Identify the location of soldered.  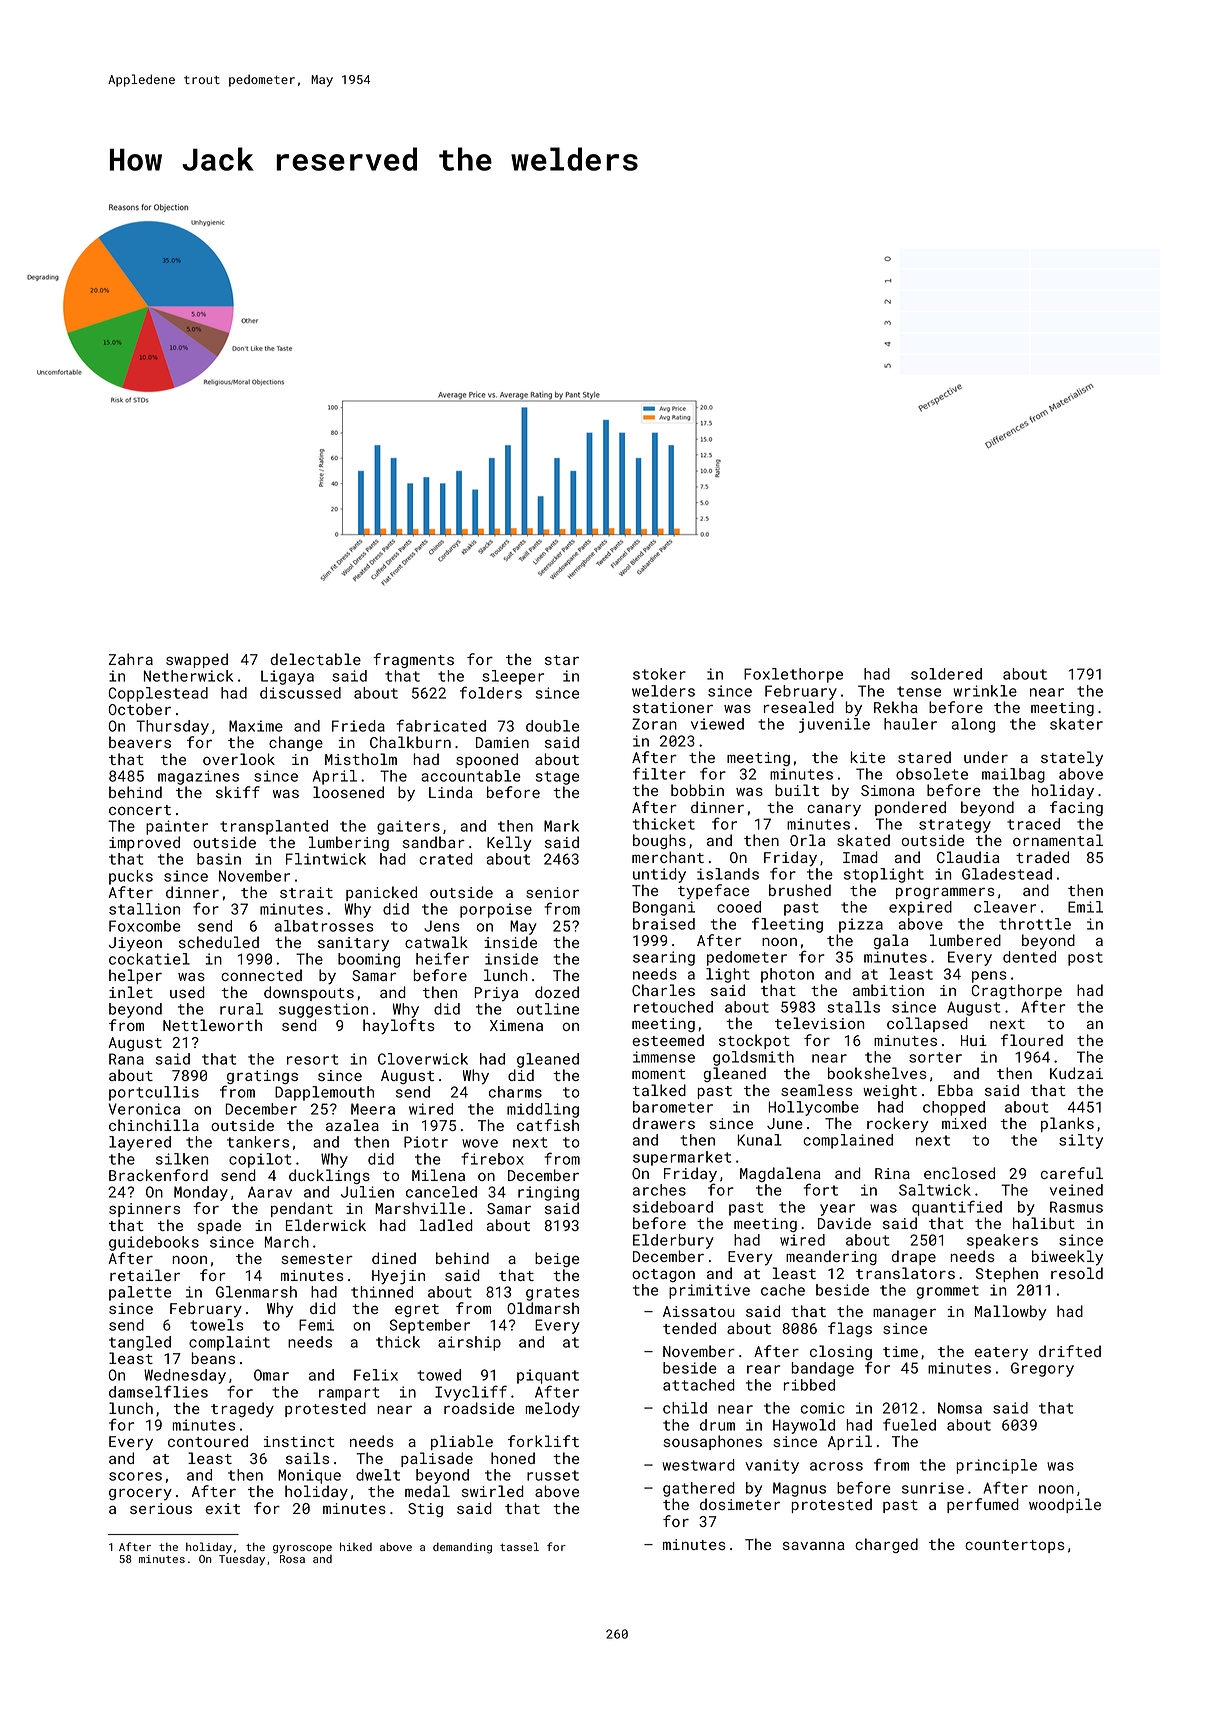
(946, 674).
